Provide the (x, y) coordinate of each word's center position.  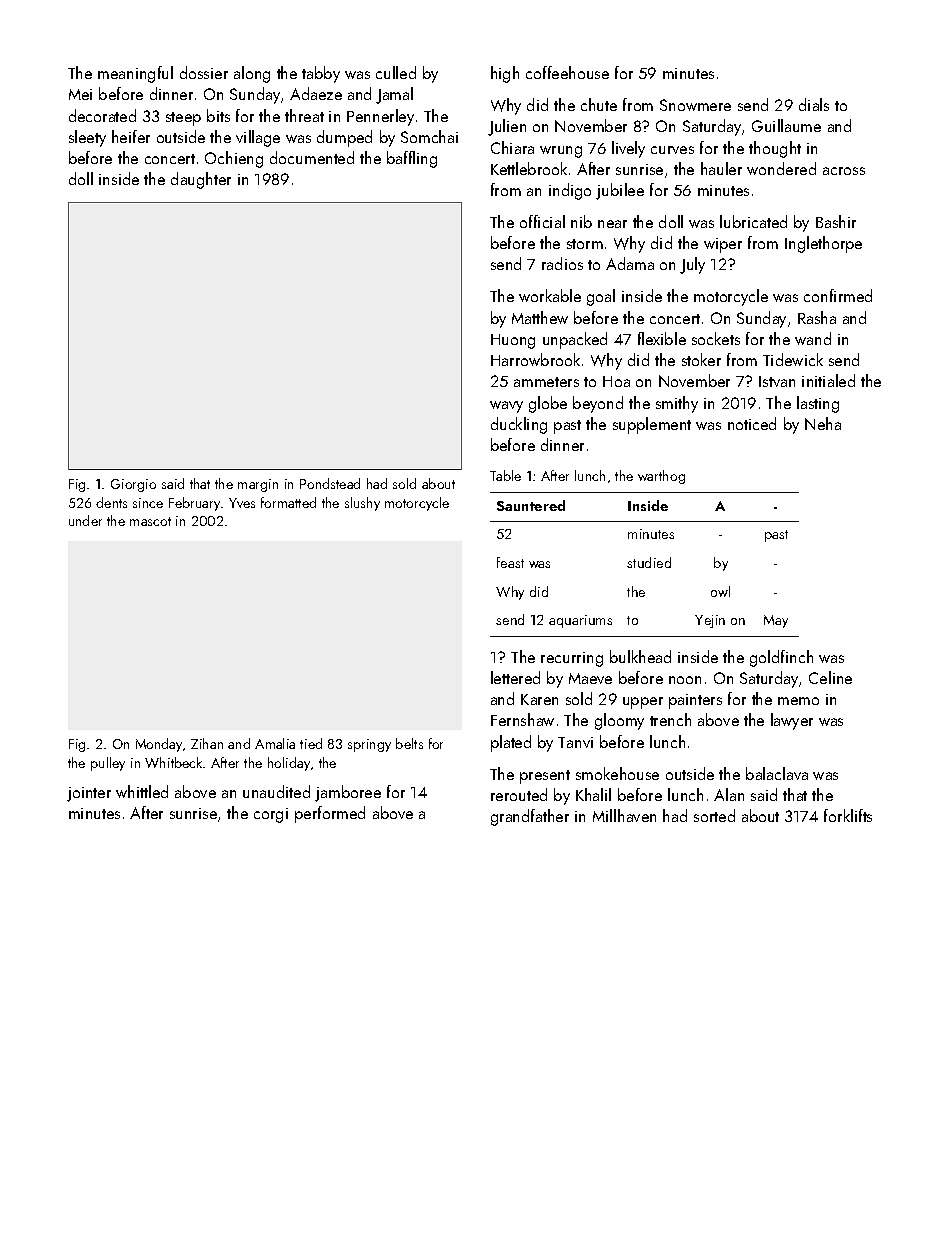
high (505, 74)
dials (814, 104)
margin (258, 485)
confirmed (838, 295)
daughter (201, 180)
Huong (513, 341)
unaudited (276, 791)
